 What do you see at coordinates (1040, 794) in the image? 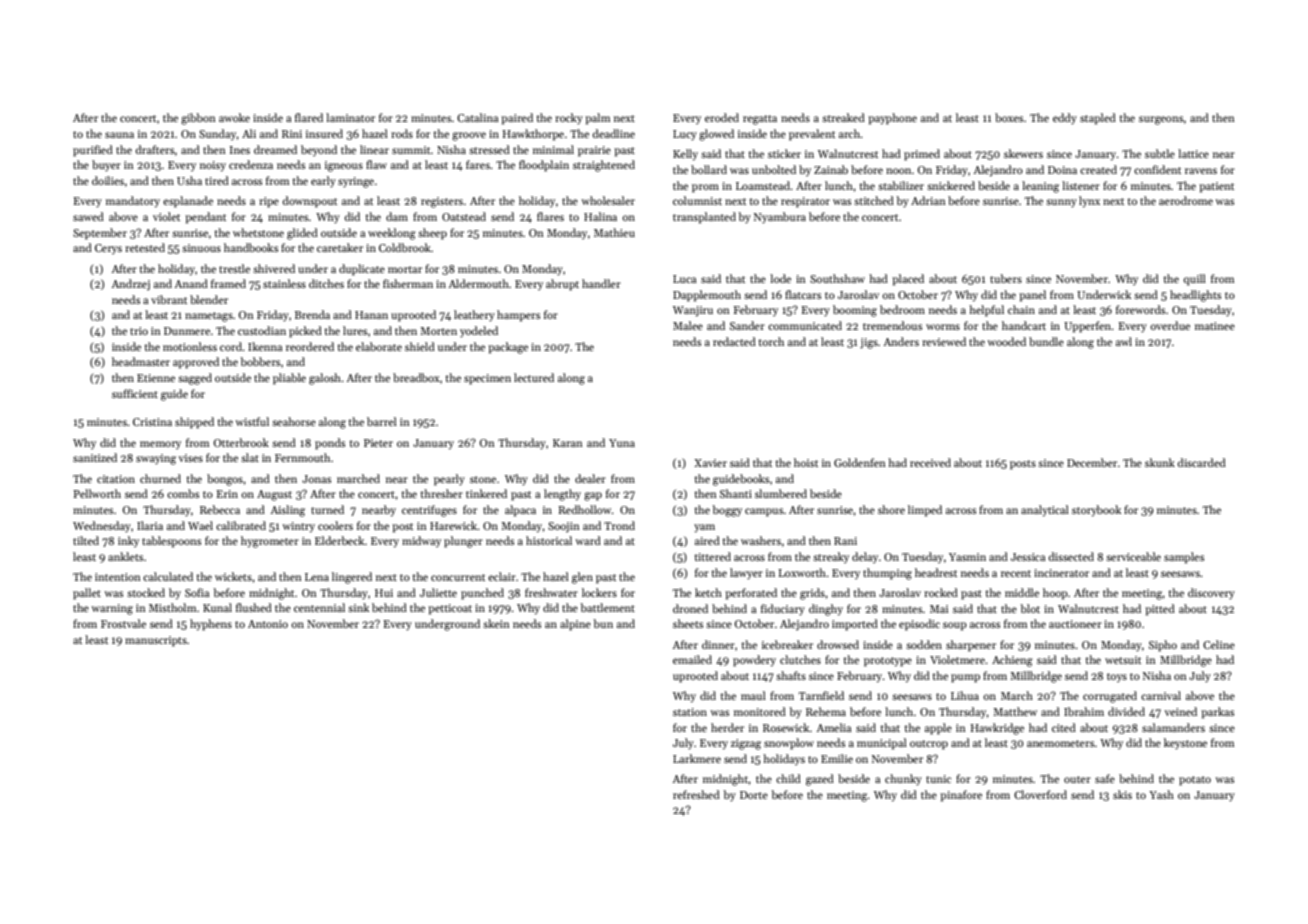
I see `Cloverford` at bounding box center [1040, 794].
